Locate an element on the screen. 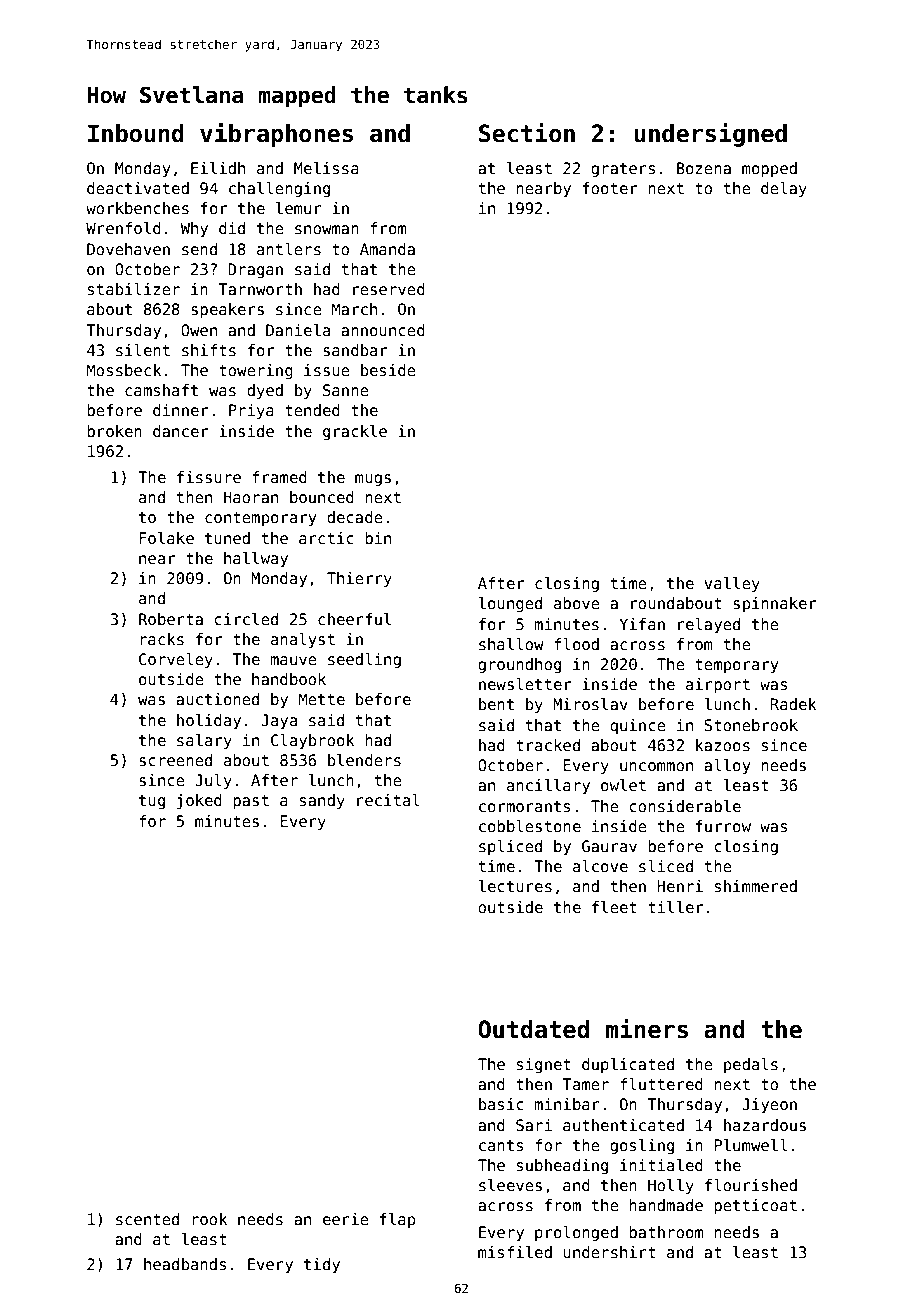 The height and width of the screenshot is (1316, 908). scented is located at coordinates (147, 1219).
